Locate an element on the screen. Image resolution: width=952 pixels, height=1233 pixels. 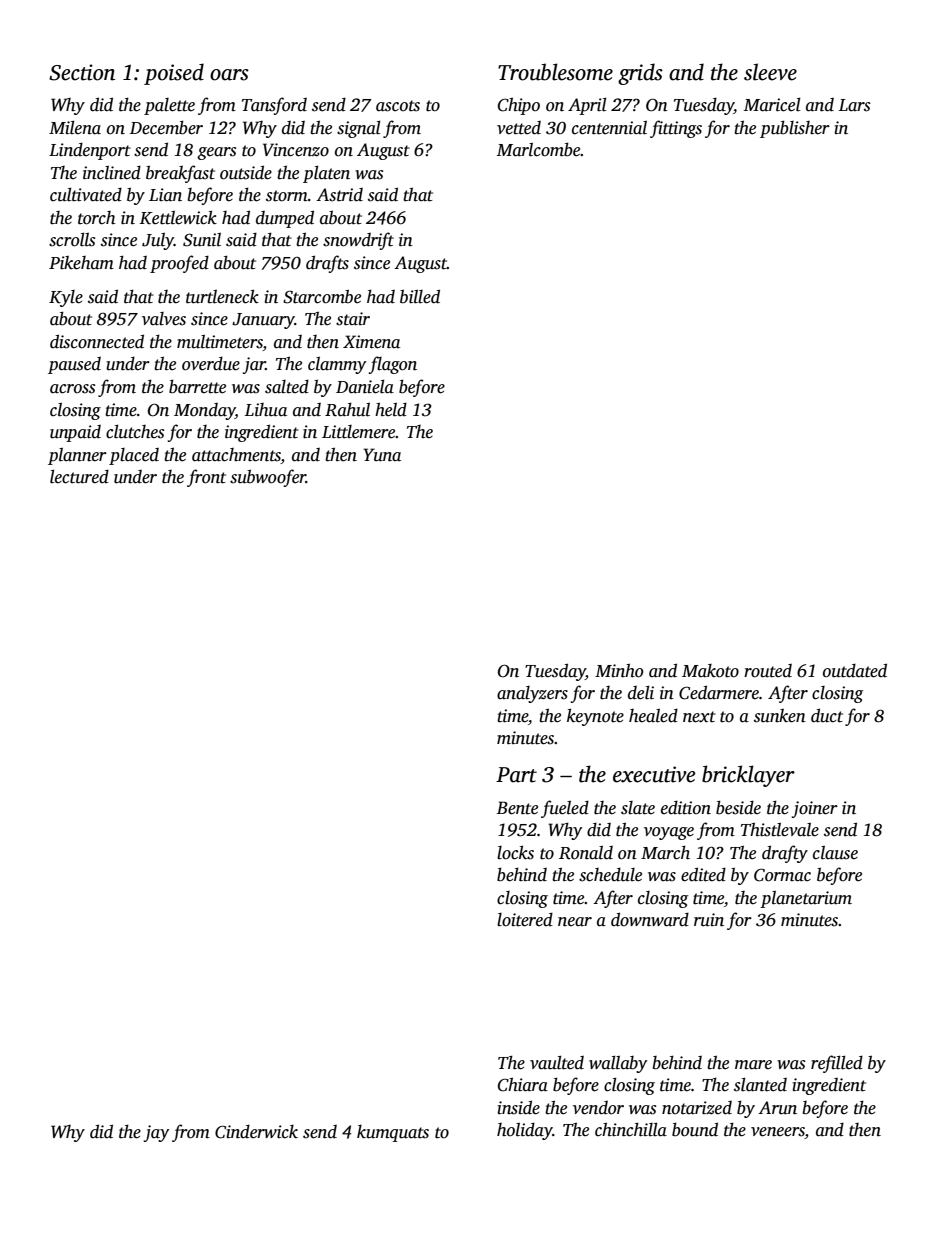
jay is located at coordinates (156, 1133).
